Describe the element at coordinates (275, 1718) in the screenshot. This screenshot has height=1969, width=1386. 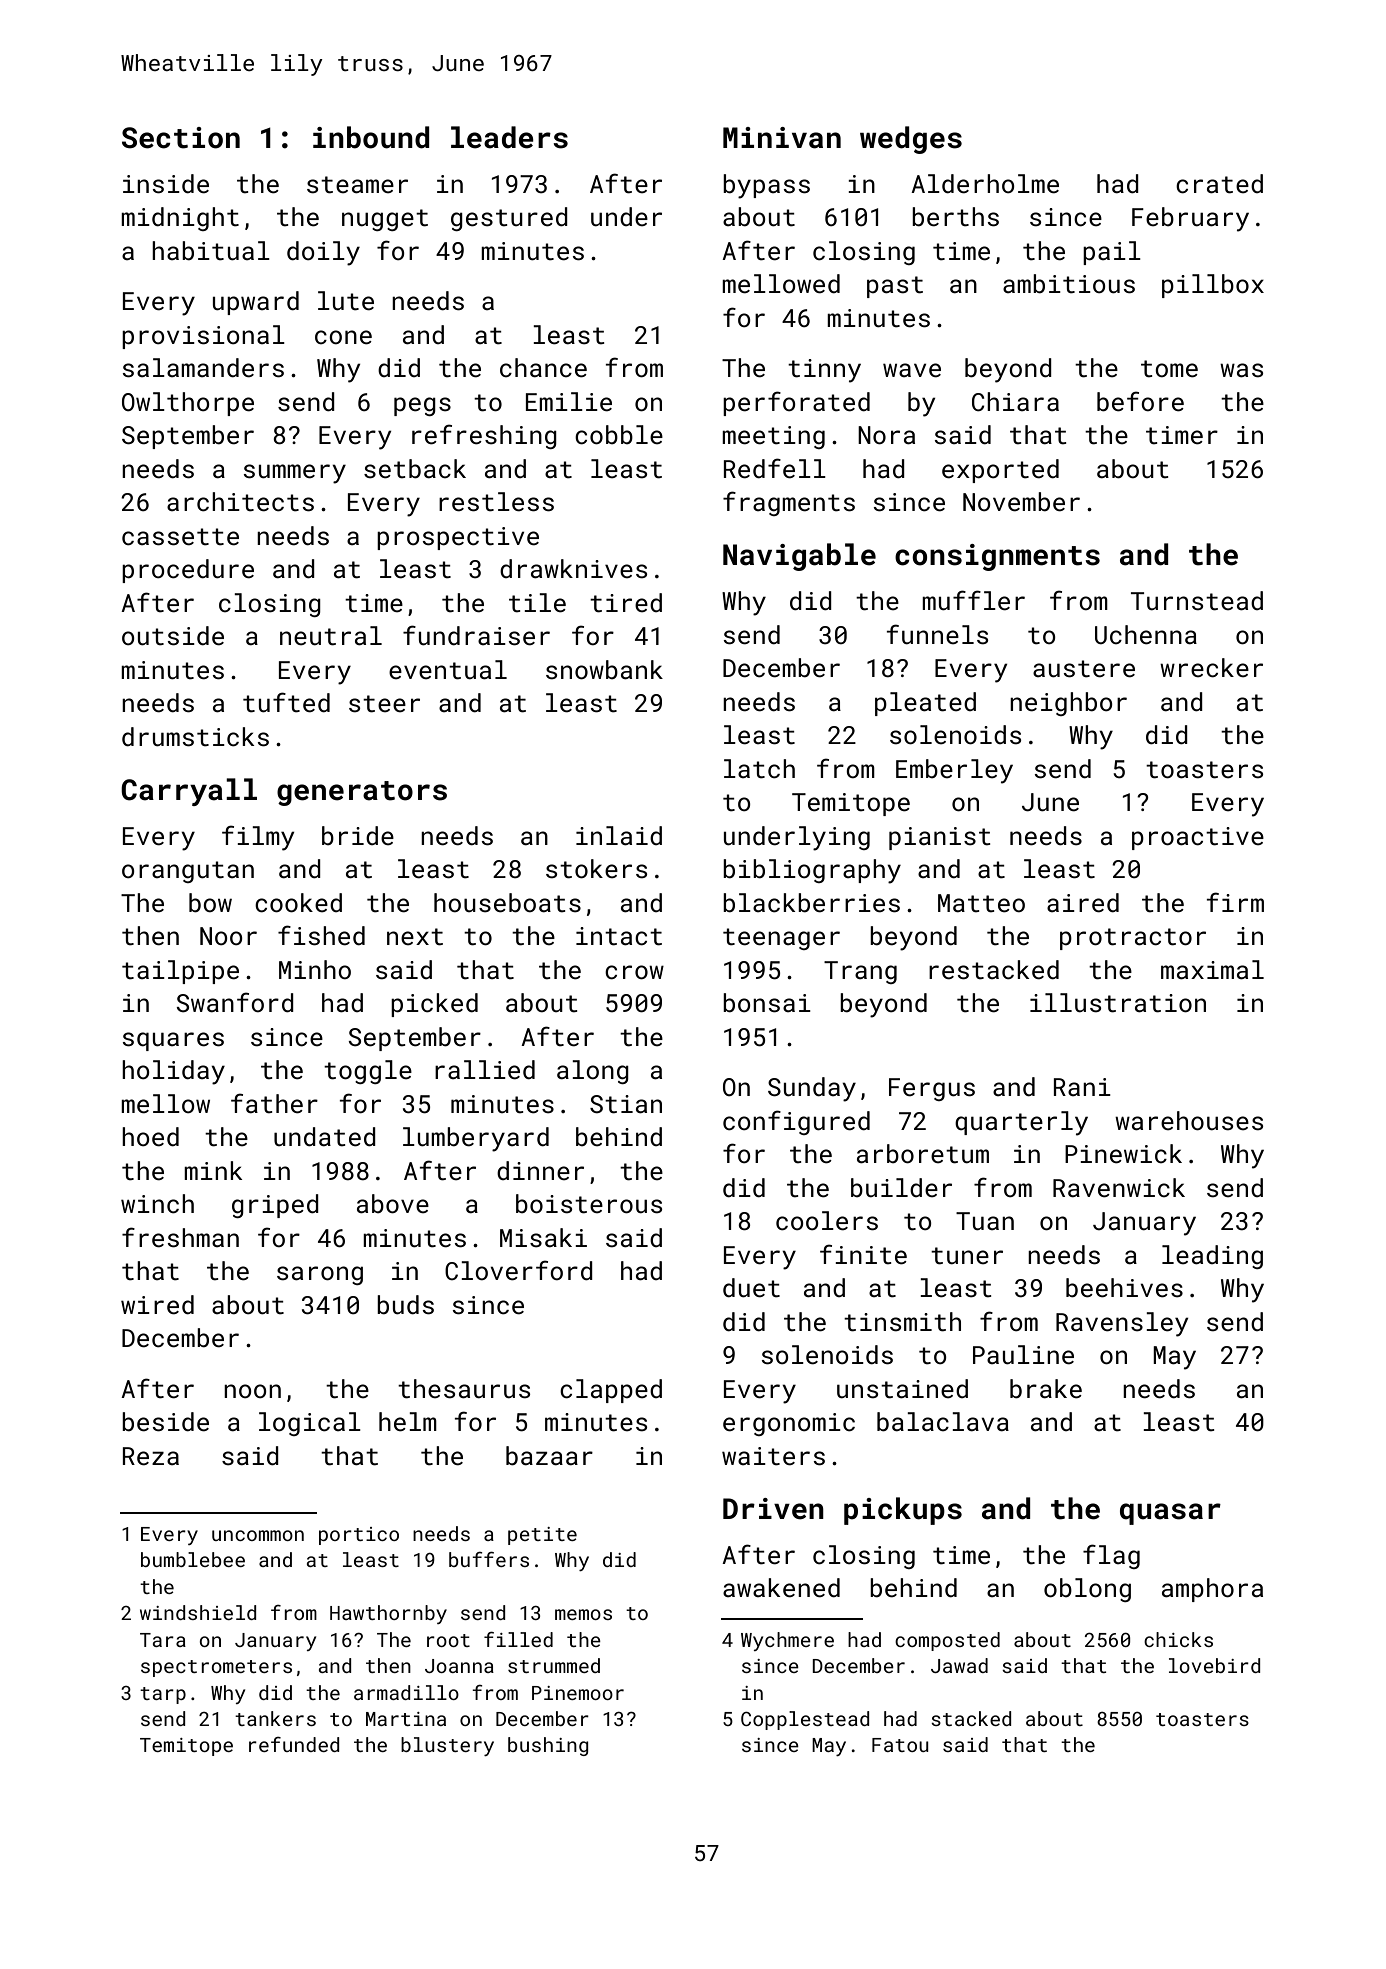
I see `tankers` at that location.
